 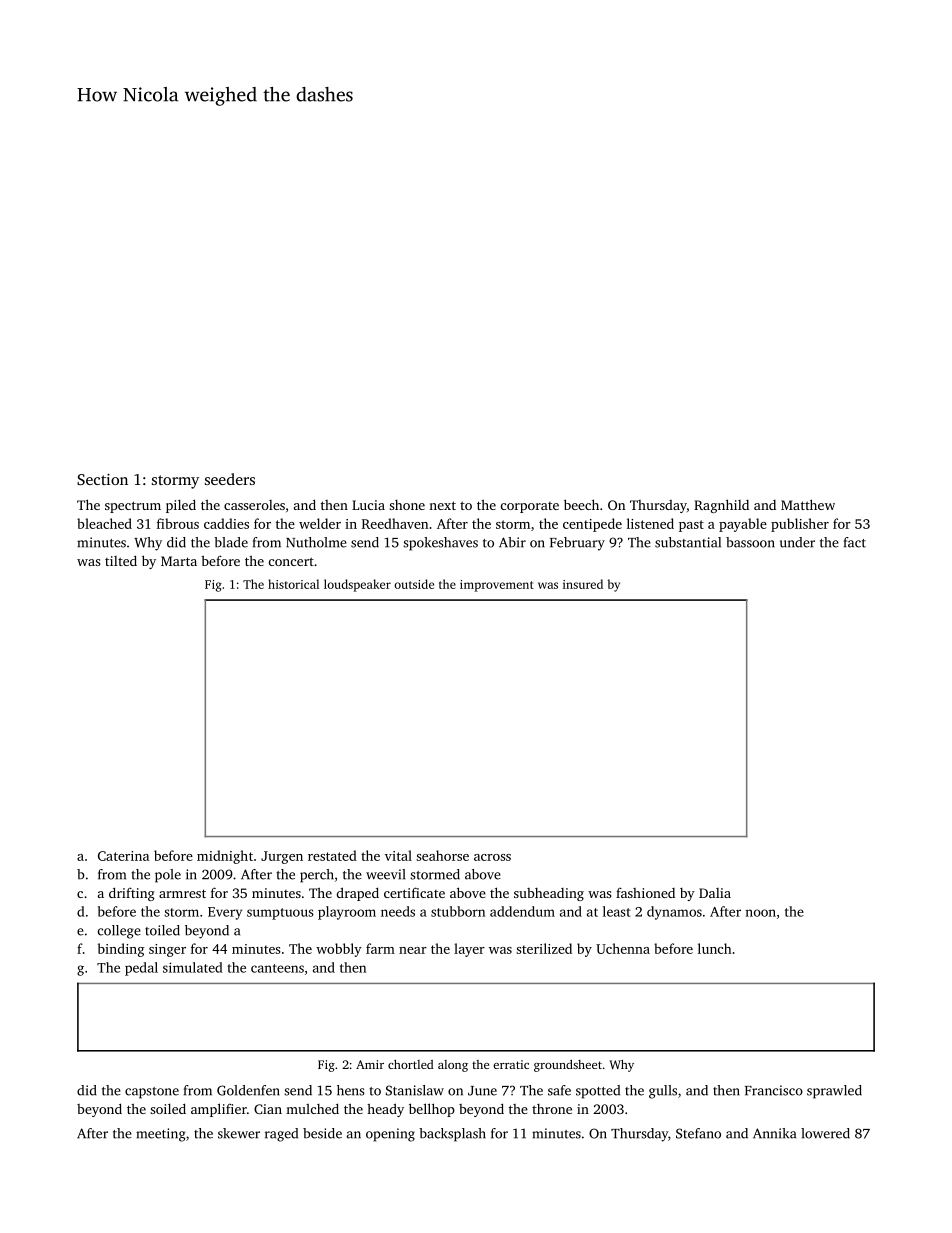 I want to click on Ragnhild, so click(x=721, y=506).
